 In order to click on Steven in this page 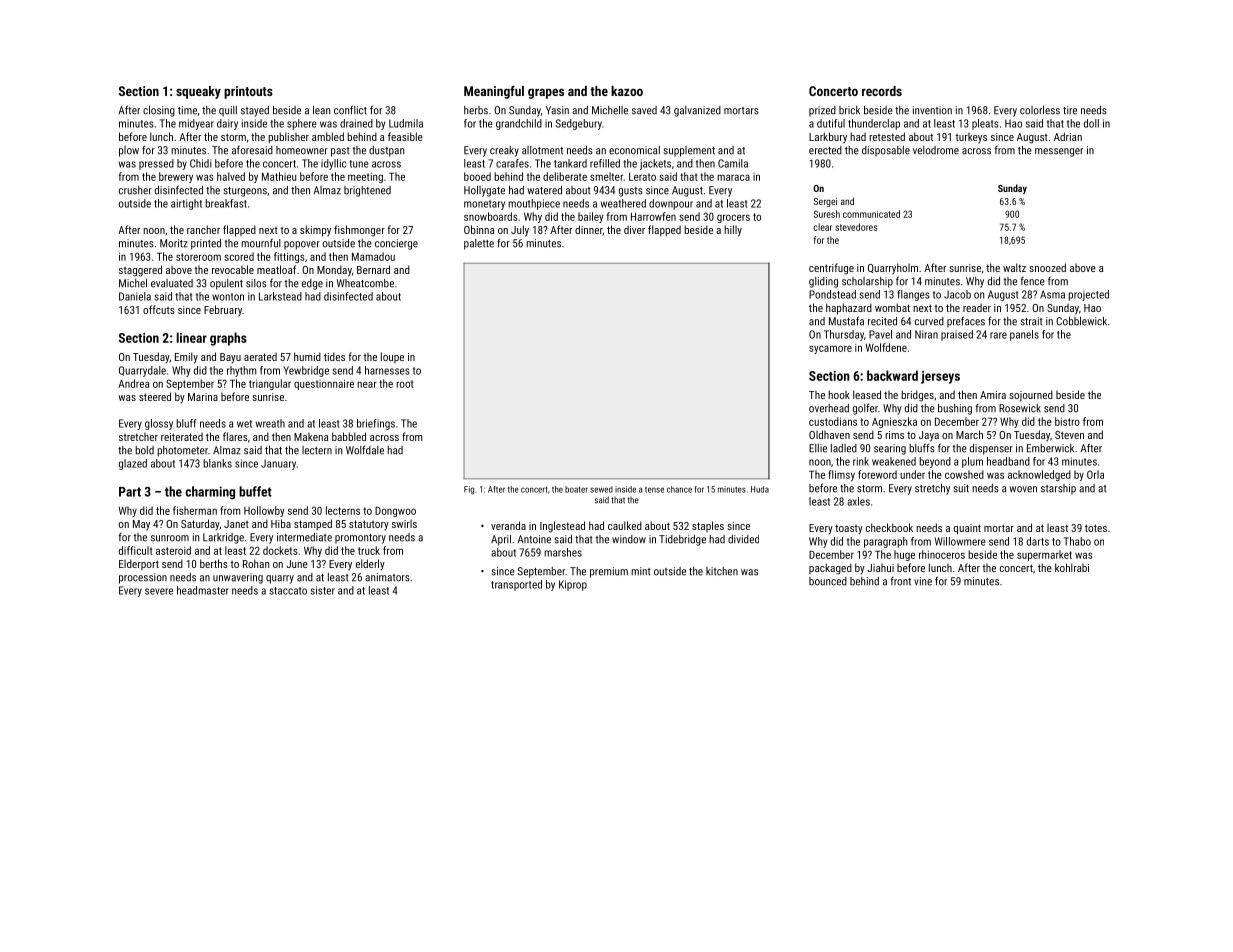, I will do `click(1069, 435)`.
